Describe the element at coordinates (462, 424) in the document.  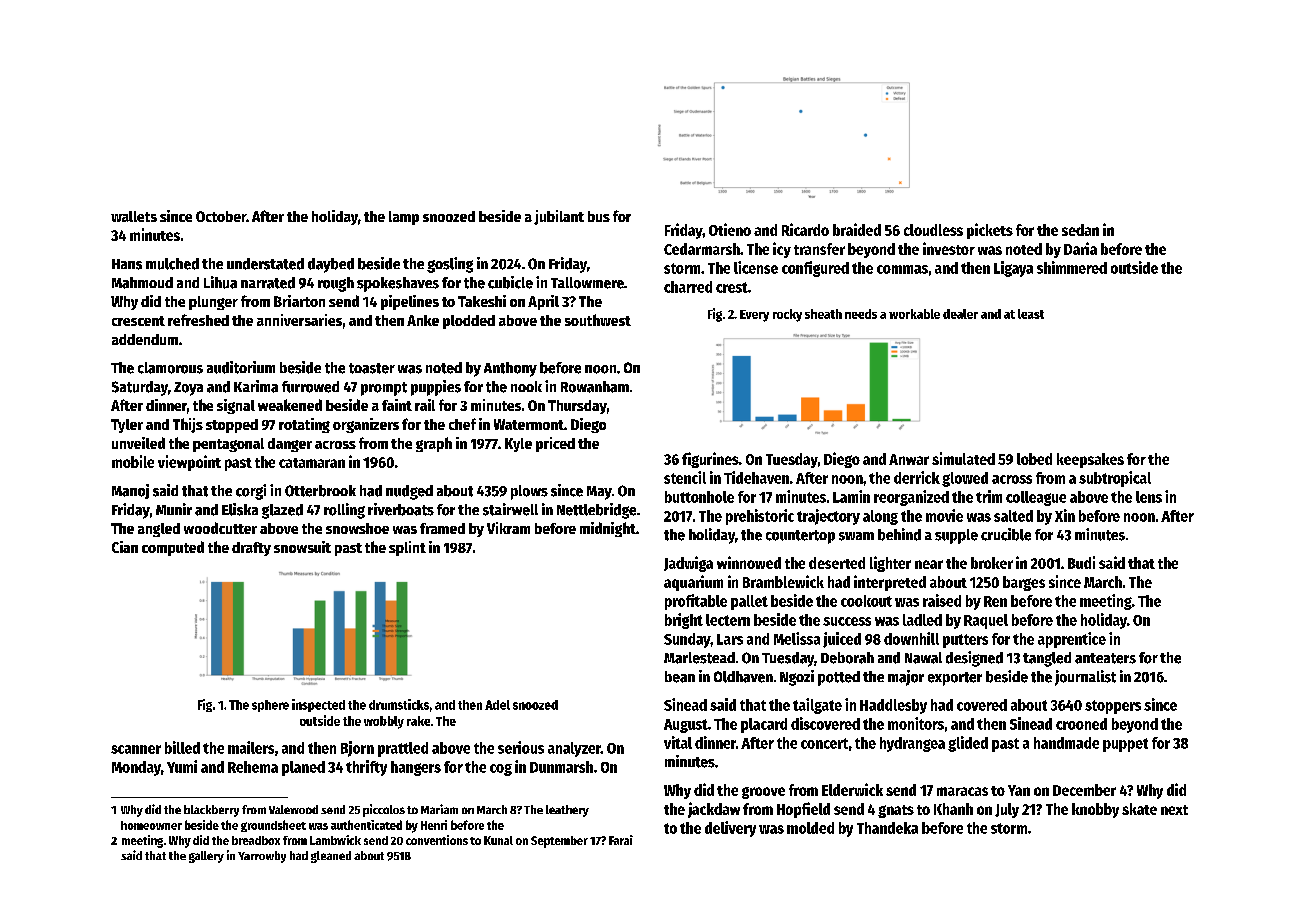
I see `chef` at that location.
